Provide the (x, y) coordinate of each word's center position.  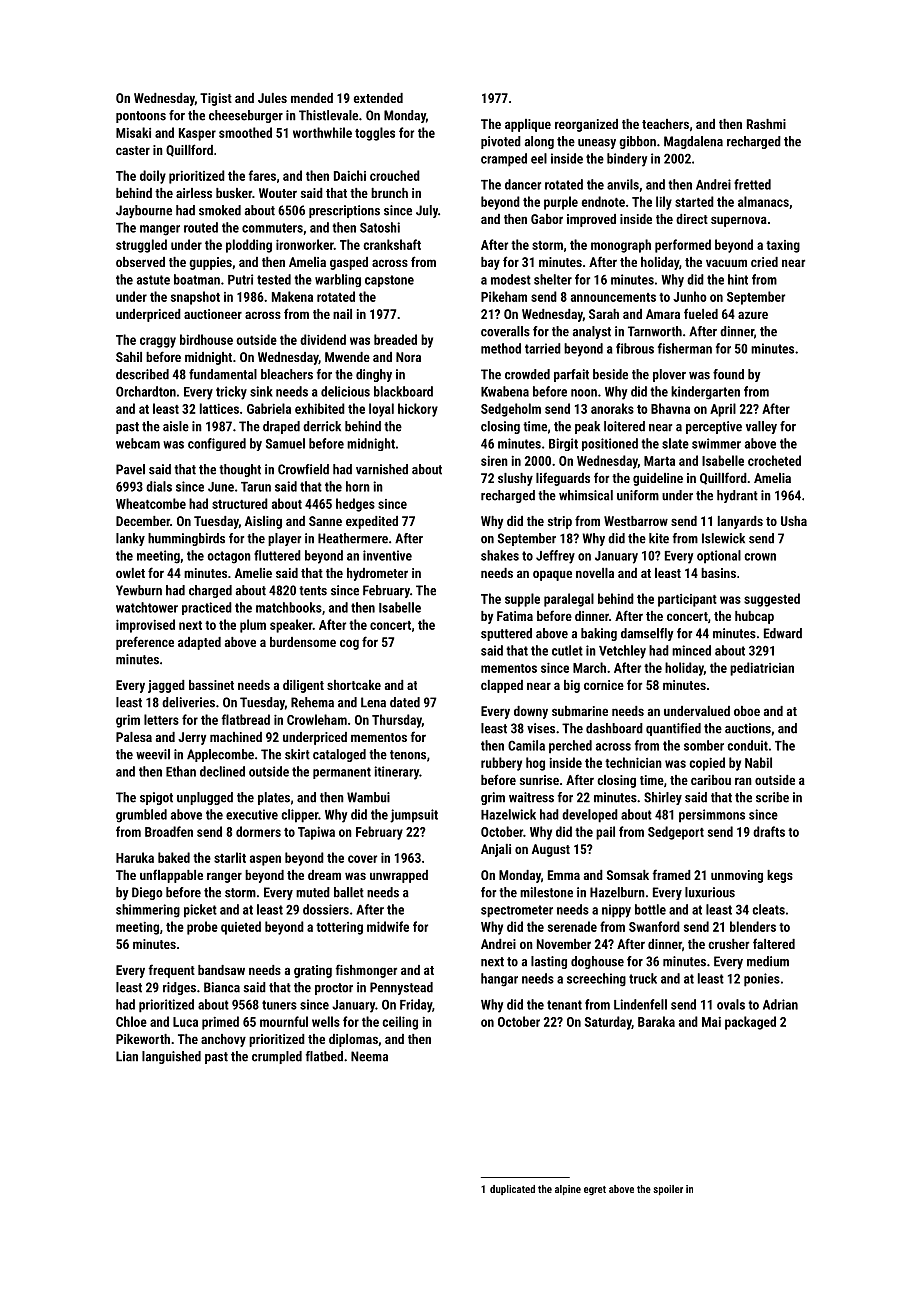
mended (312, 98)
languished (171, 1057)
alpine (568, 1190)
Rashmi (766, 124)
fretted (752, 184)
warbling (338, 280)
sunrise (539, 780)
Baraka (656, 1021)
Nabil (758, 762)
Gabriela (269, 408)
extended (378, 98)
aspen (265, 860)
